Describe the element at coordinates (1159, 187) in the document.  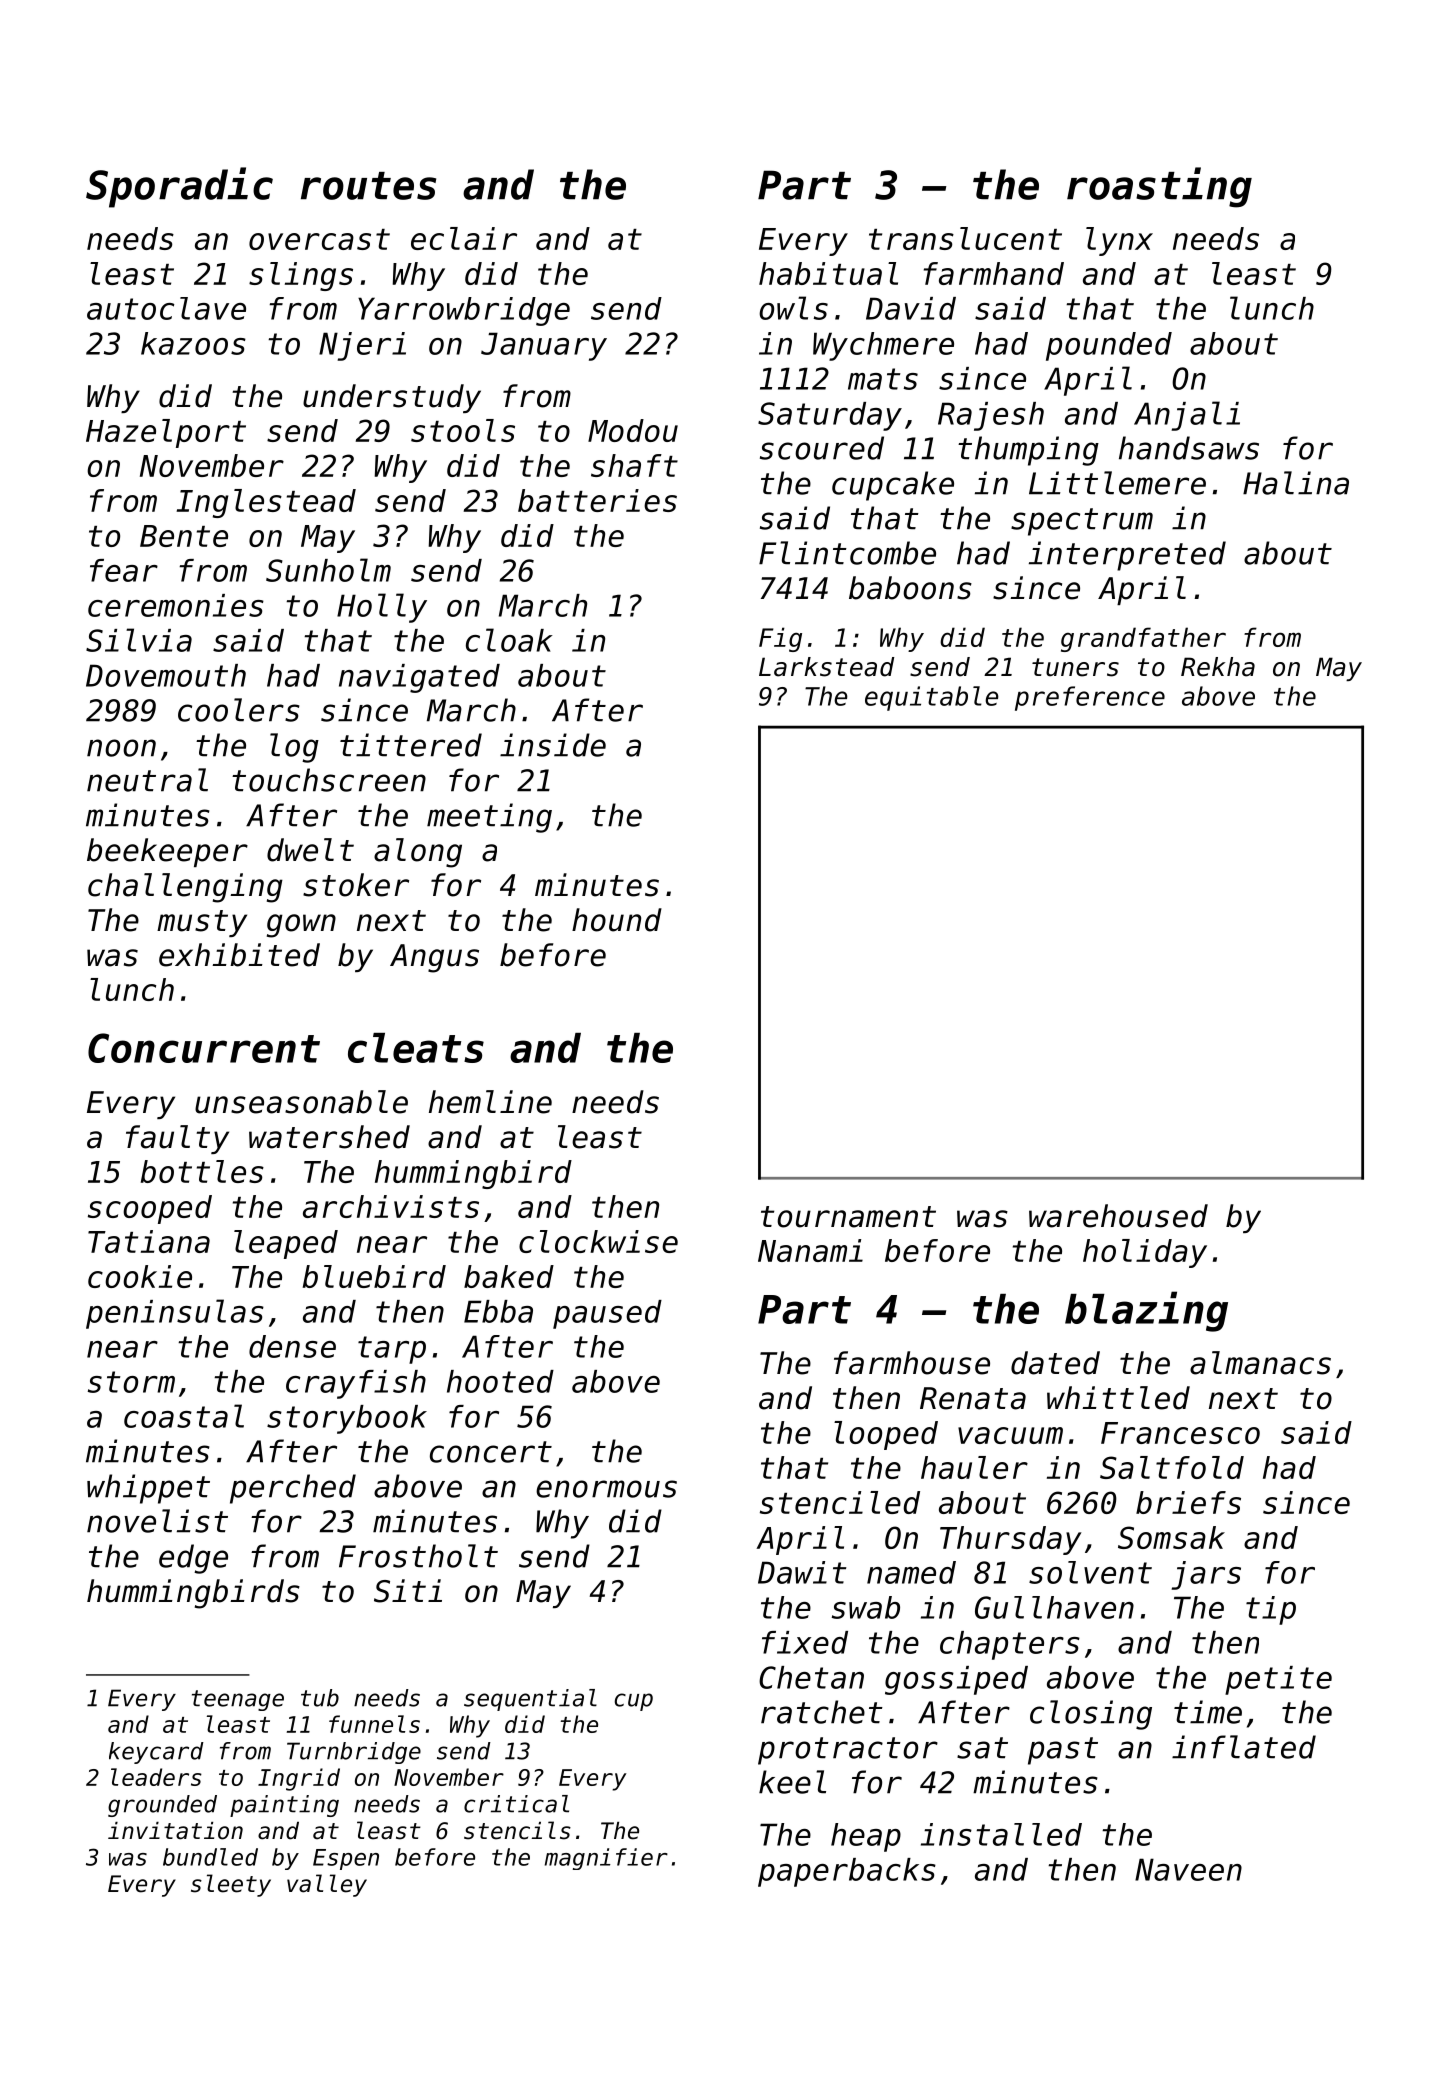
I see `roasting` at that location.
